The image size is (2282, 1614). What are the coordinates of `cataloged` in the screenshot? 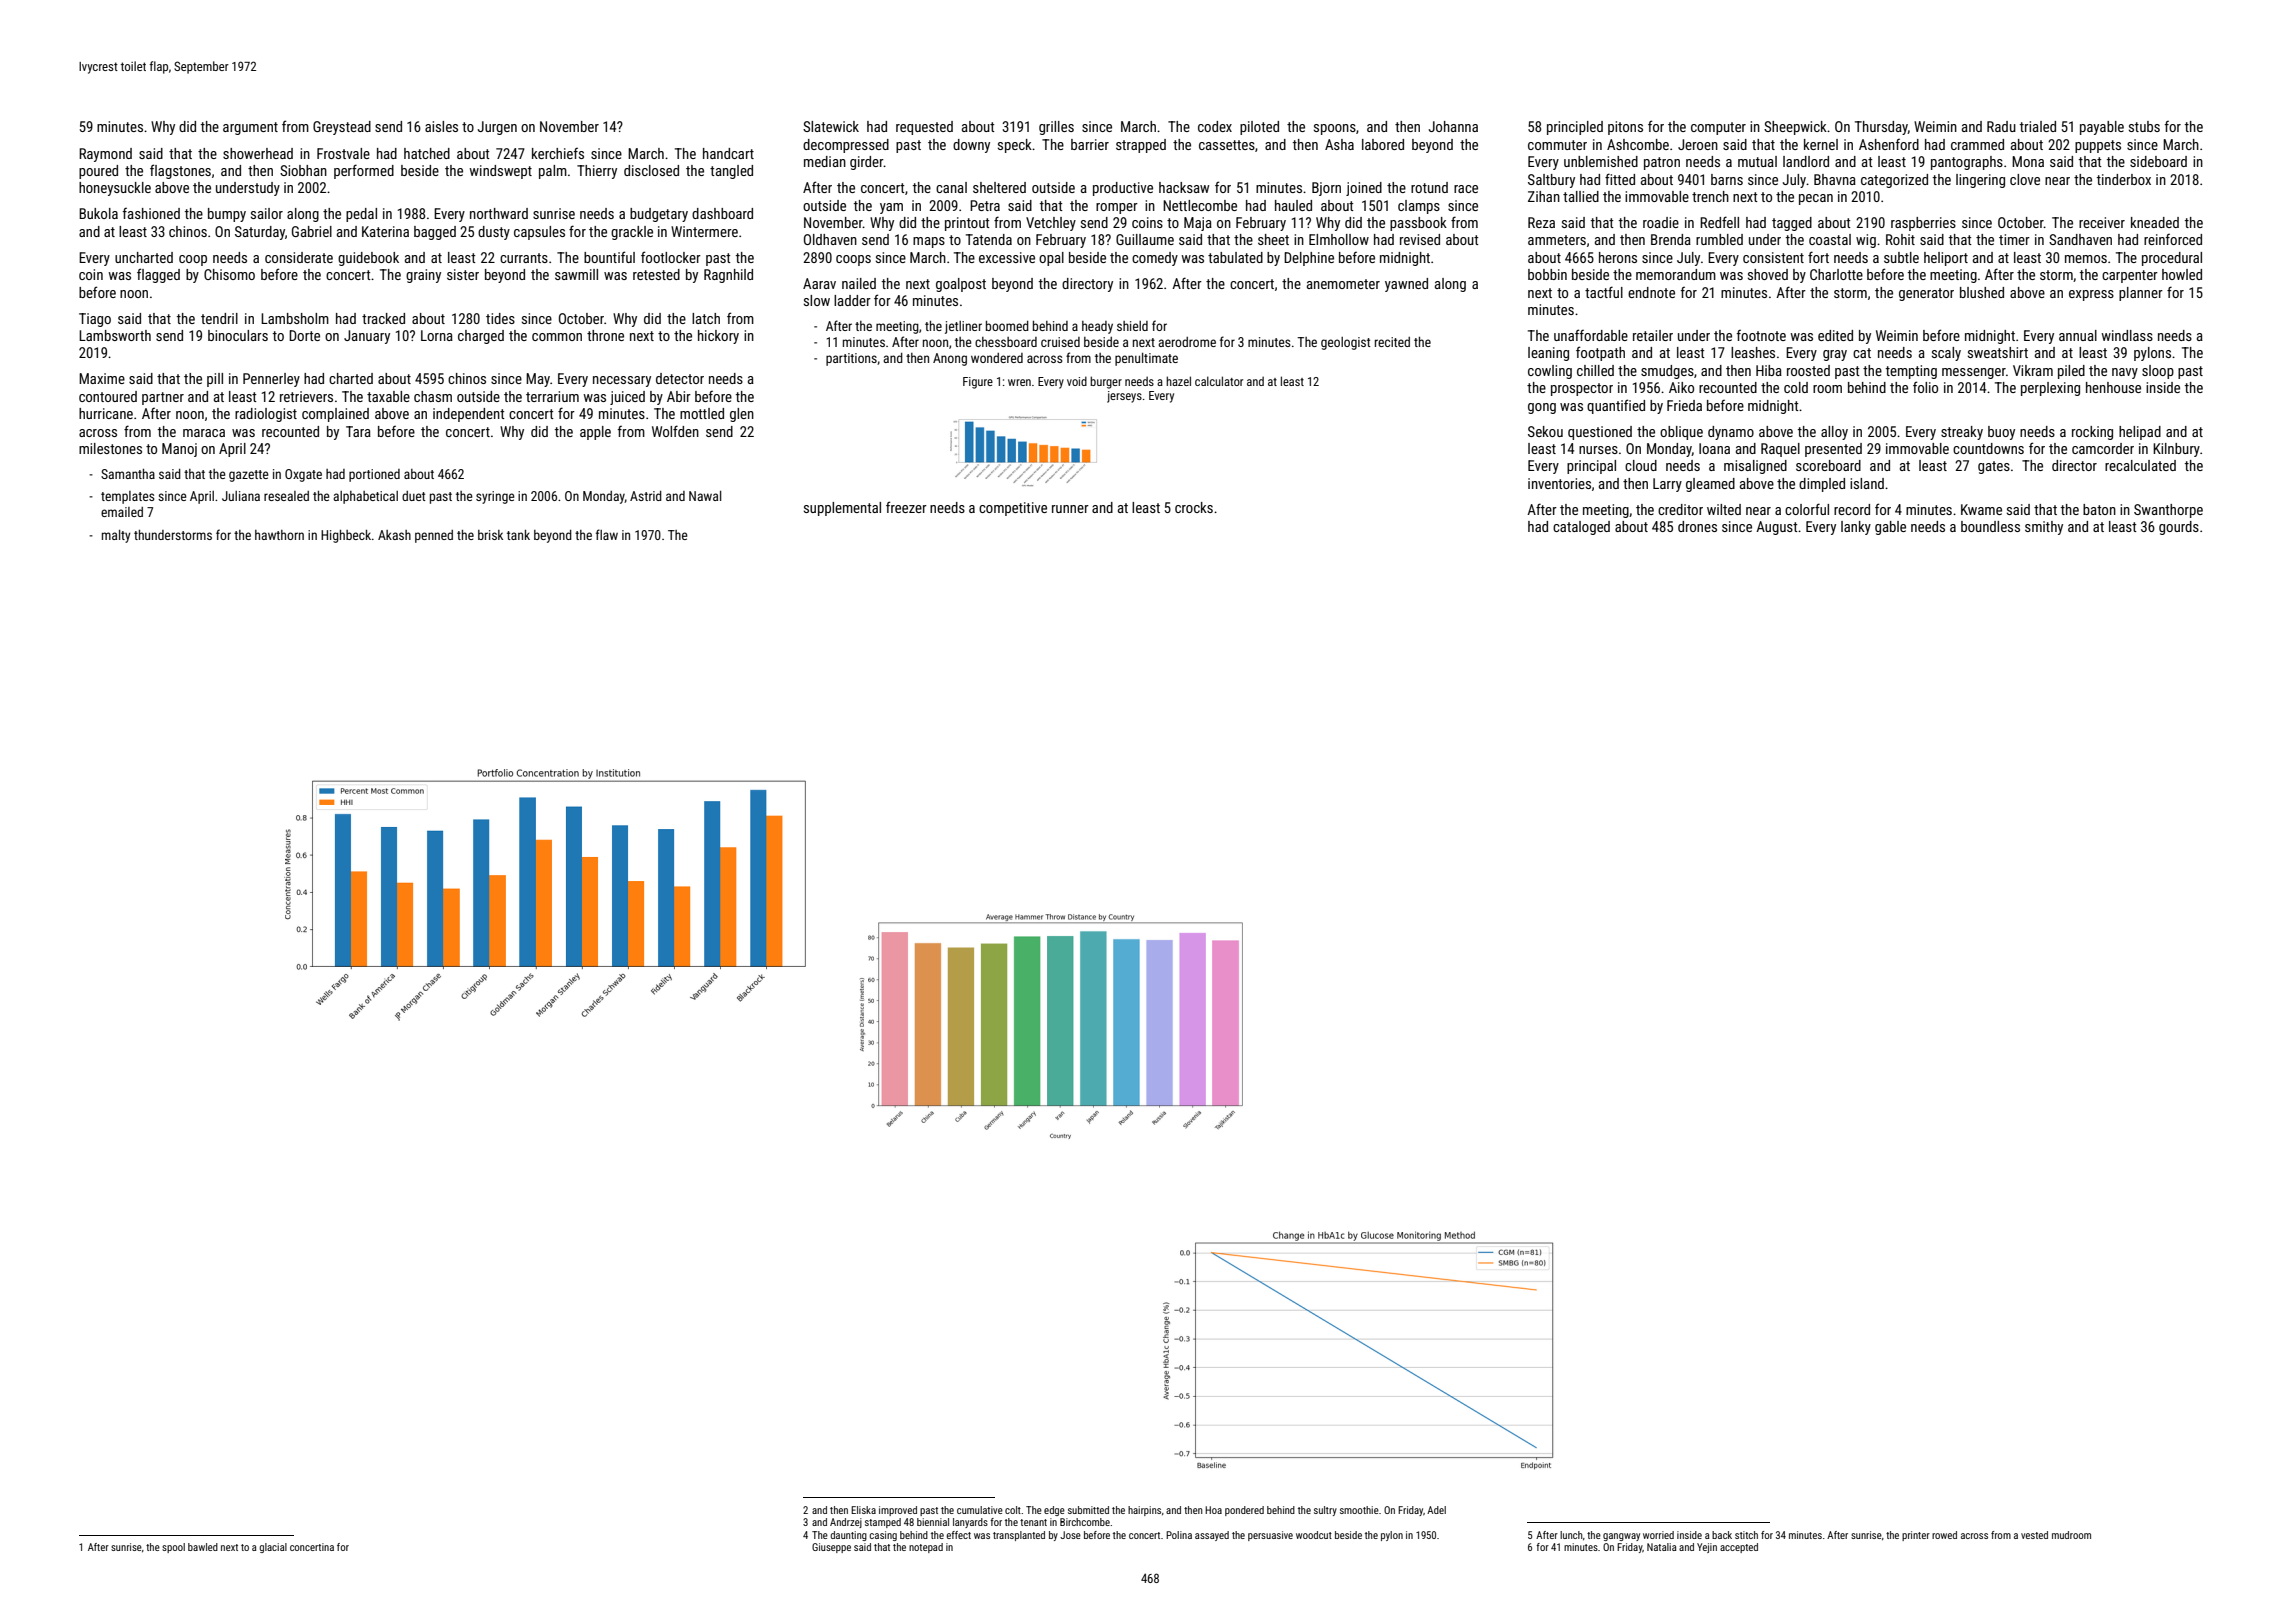 It's located at (1581, 528).
